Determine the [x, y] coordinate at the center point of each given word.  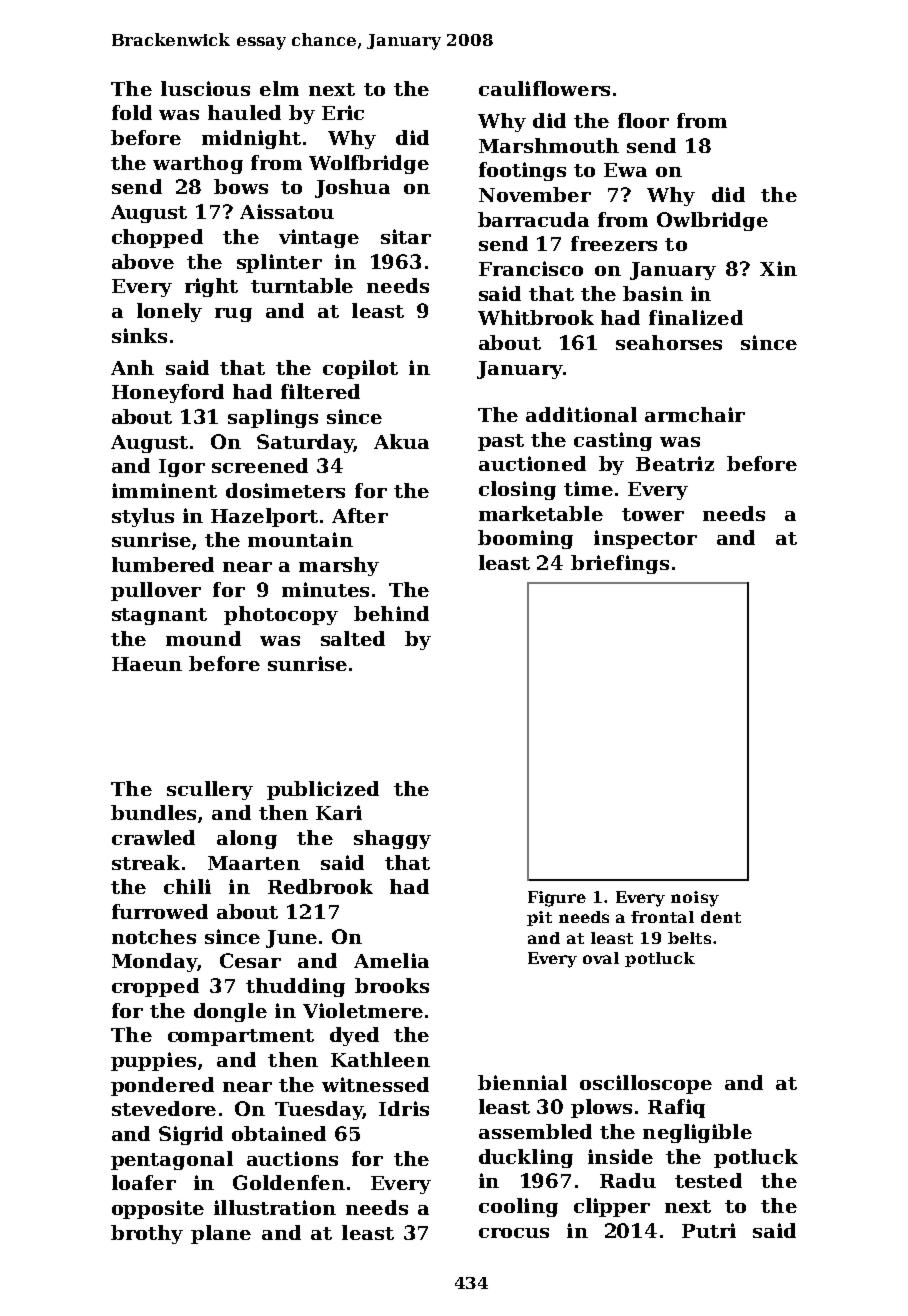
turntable [302, 285]
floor [643, 120]
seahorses [669, 342]
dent [721, 917]
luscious [205, 88]
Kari [339, 812]
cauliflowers [544, 88]
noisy [695, 899]
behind [391, 613]
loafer [144, 1182]
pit [539, 918]
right [211, 287]
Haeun [147, 664]
